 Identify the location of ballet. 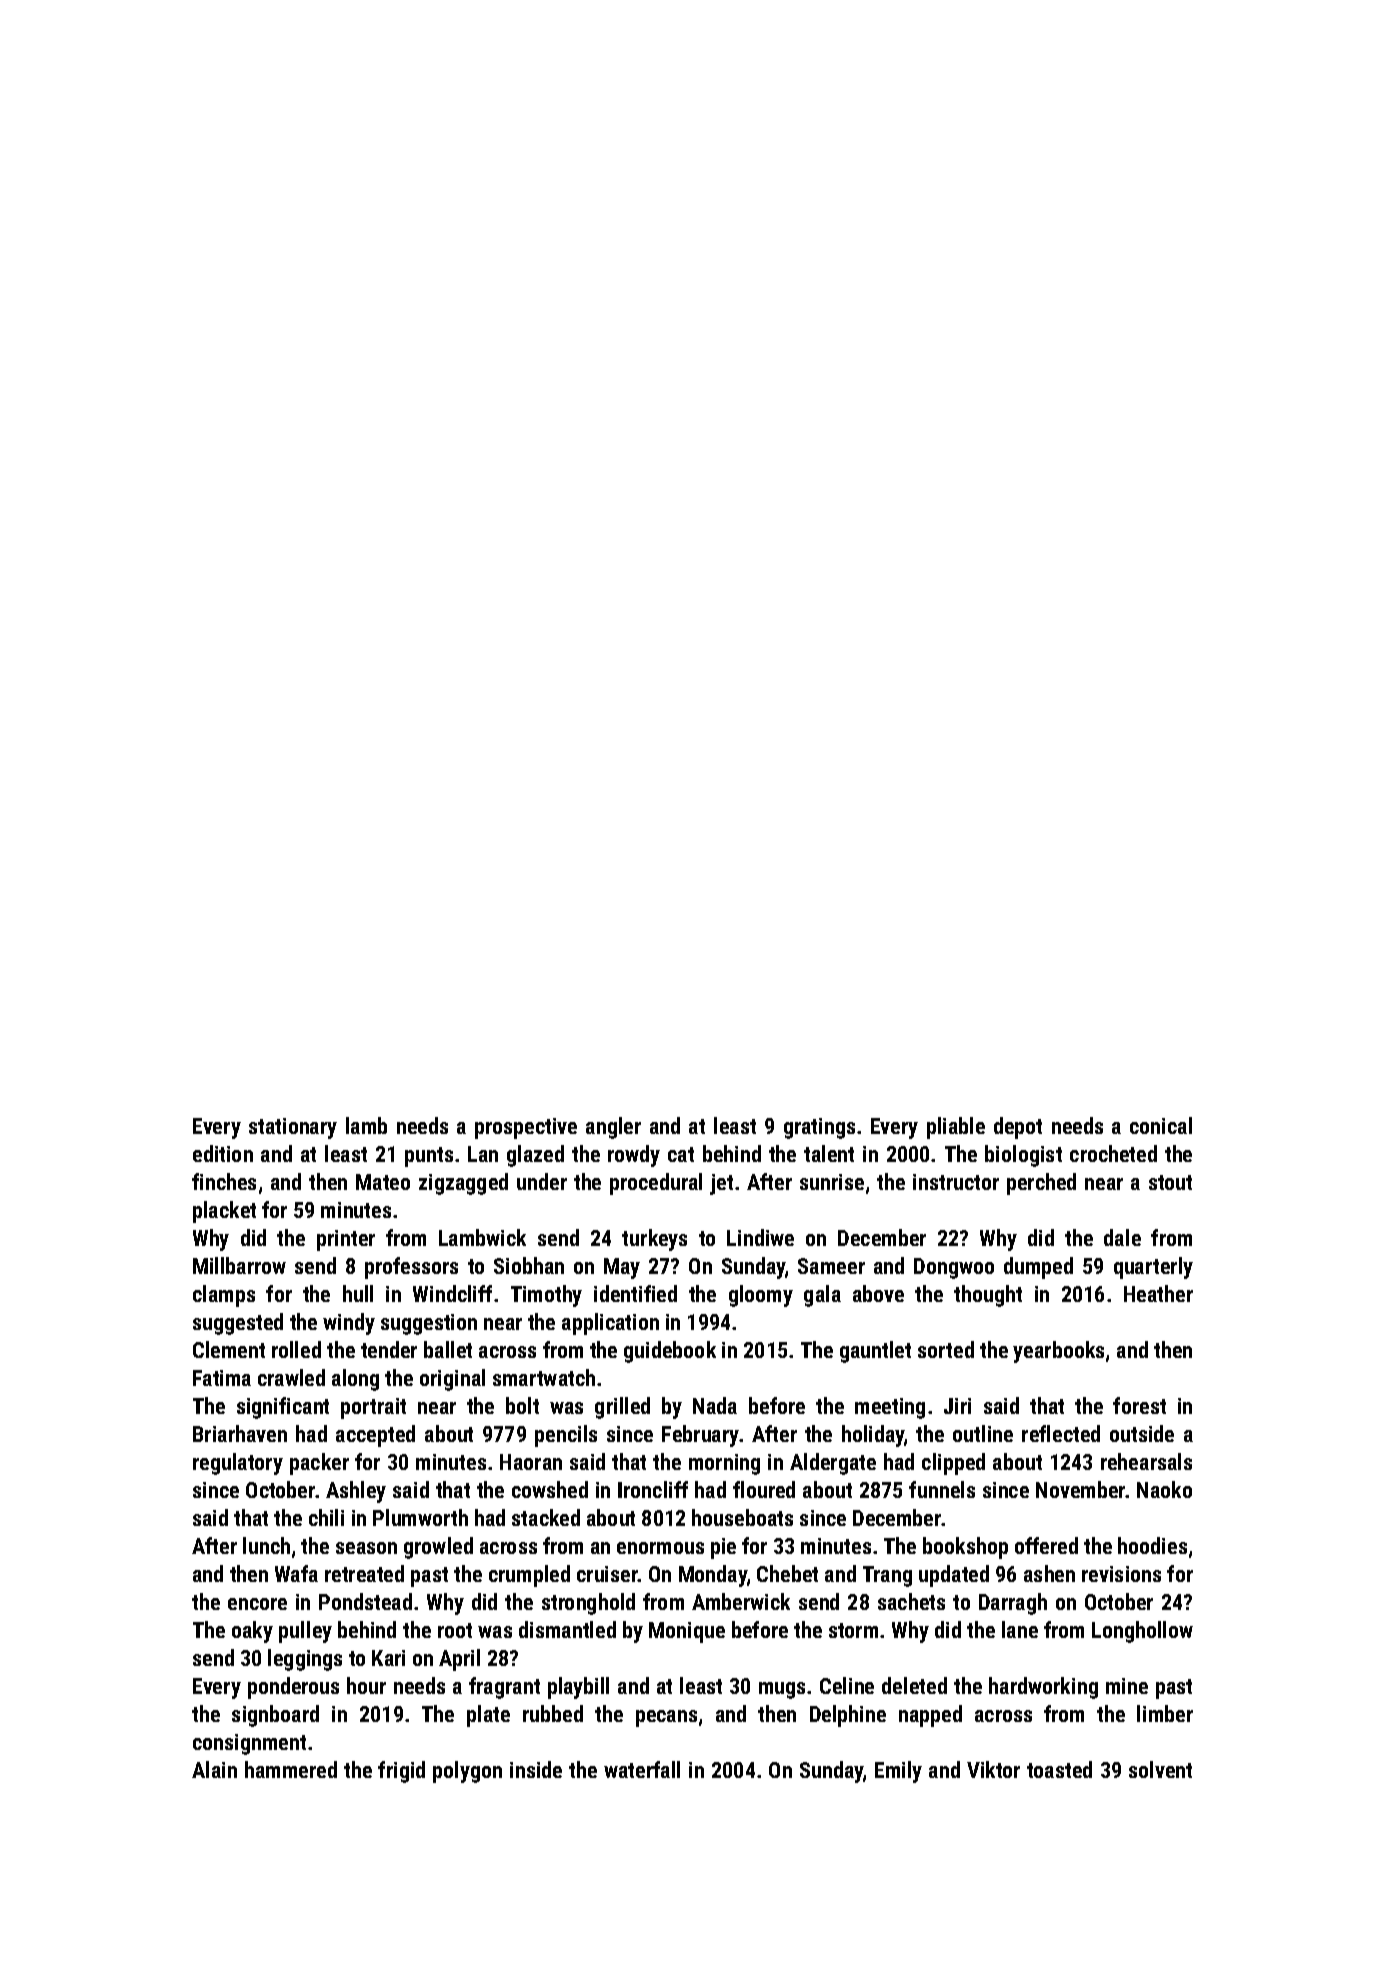
(448, 1349).
